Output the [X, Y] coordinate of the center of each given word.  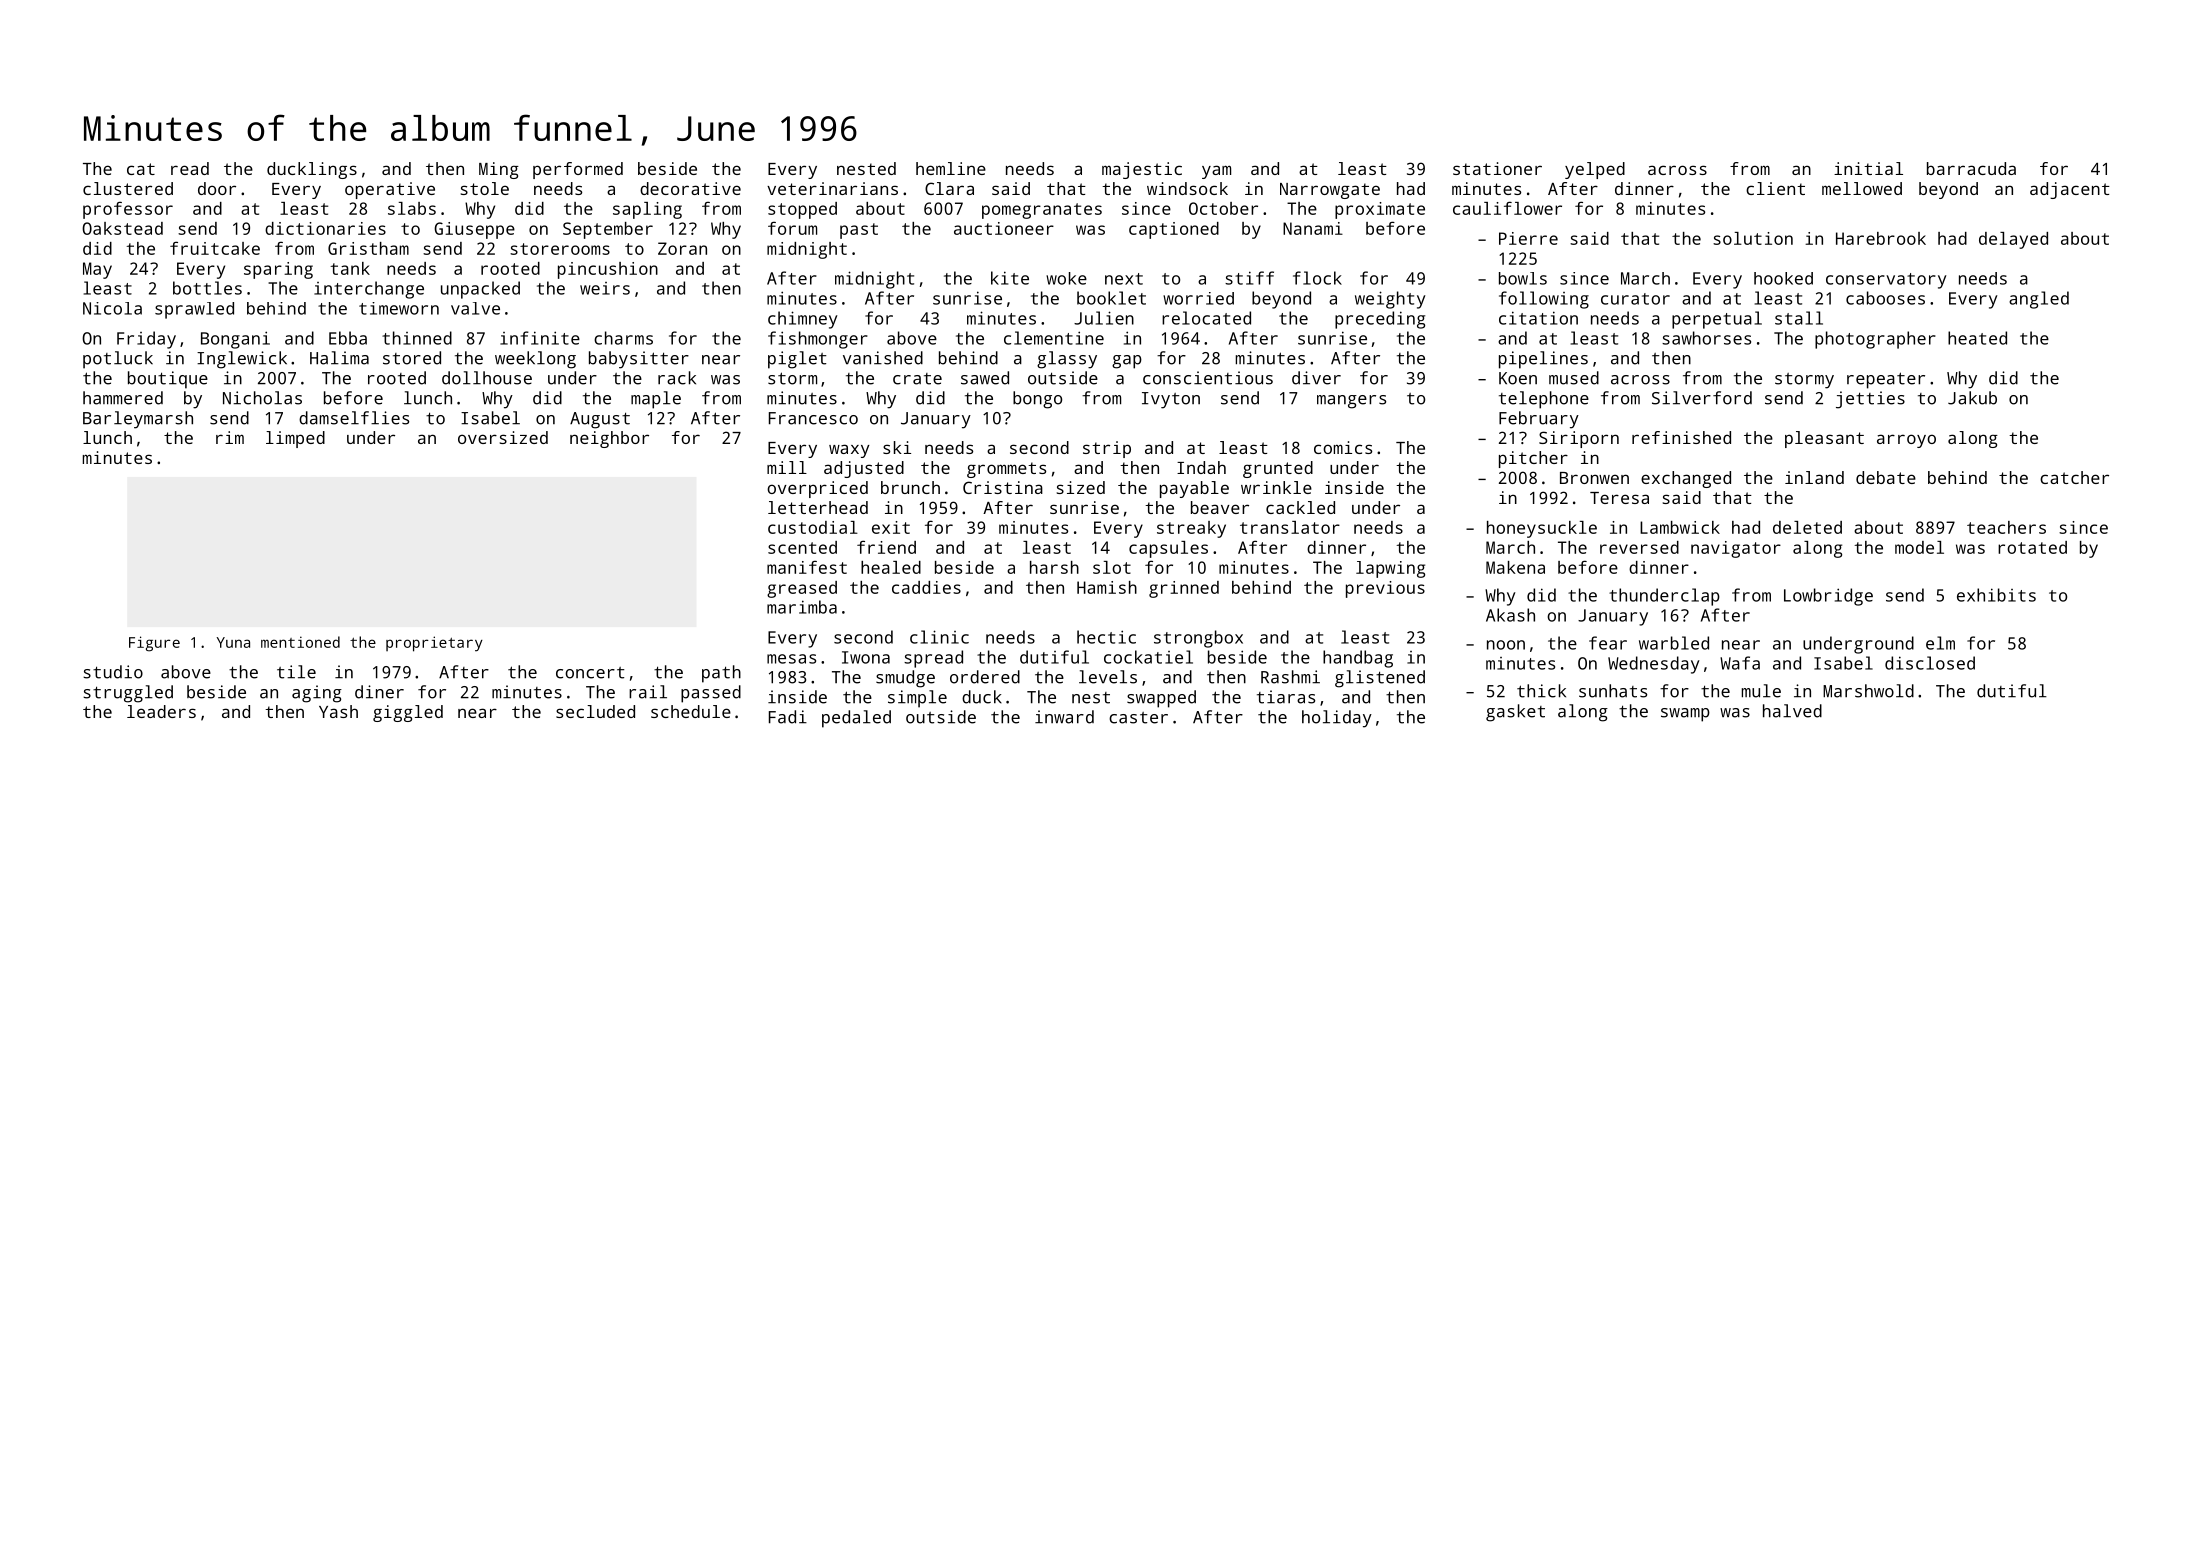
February [1539, 420]
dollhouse [487, 378]
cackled [1300, 507]
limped [295, 439]
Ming [499, 170]
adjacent [2070, 190]
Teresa [1619, 498]
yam [1216, 172]
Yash [338, 711]
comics [1343, 447]
